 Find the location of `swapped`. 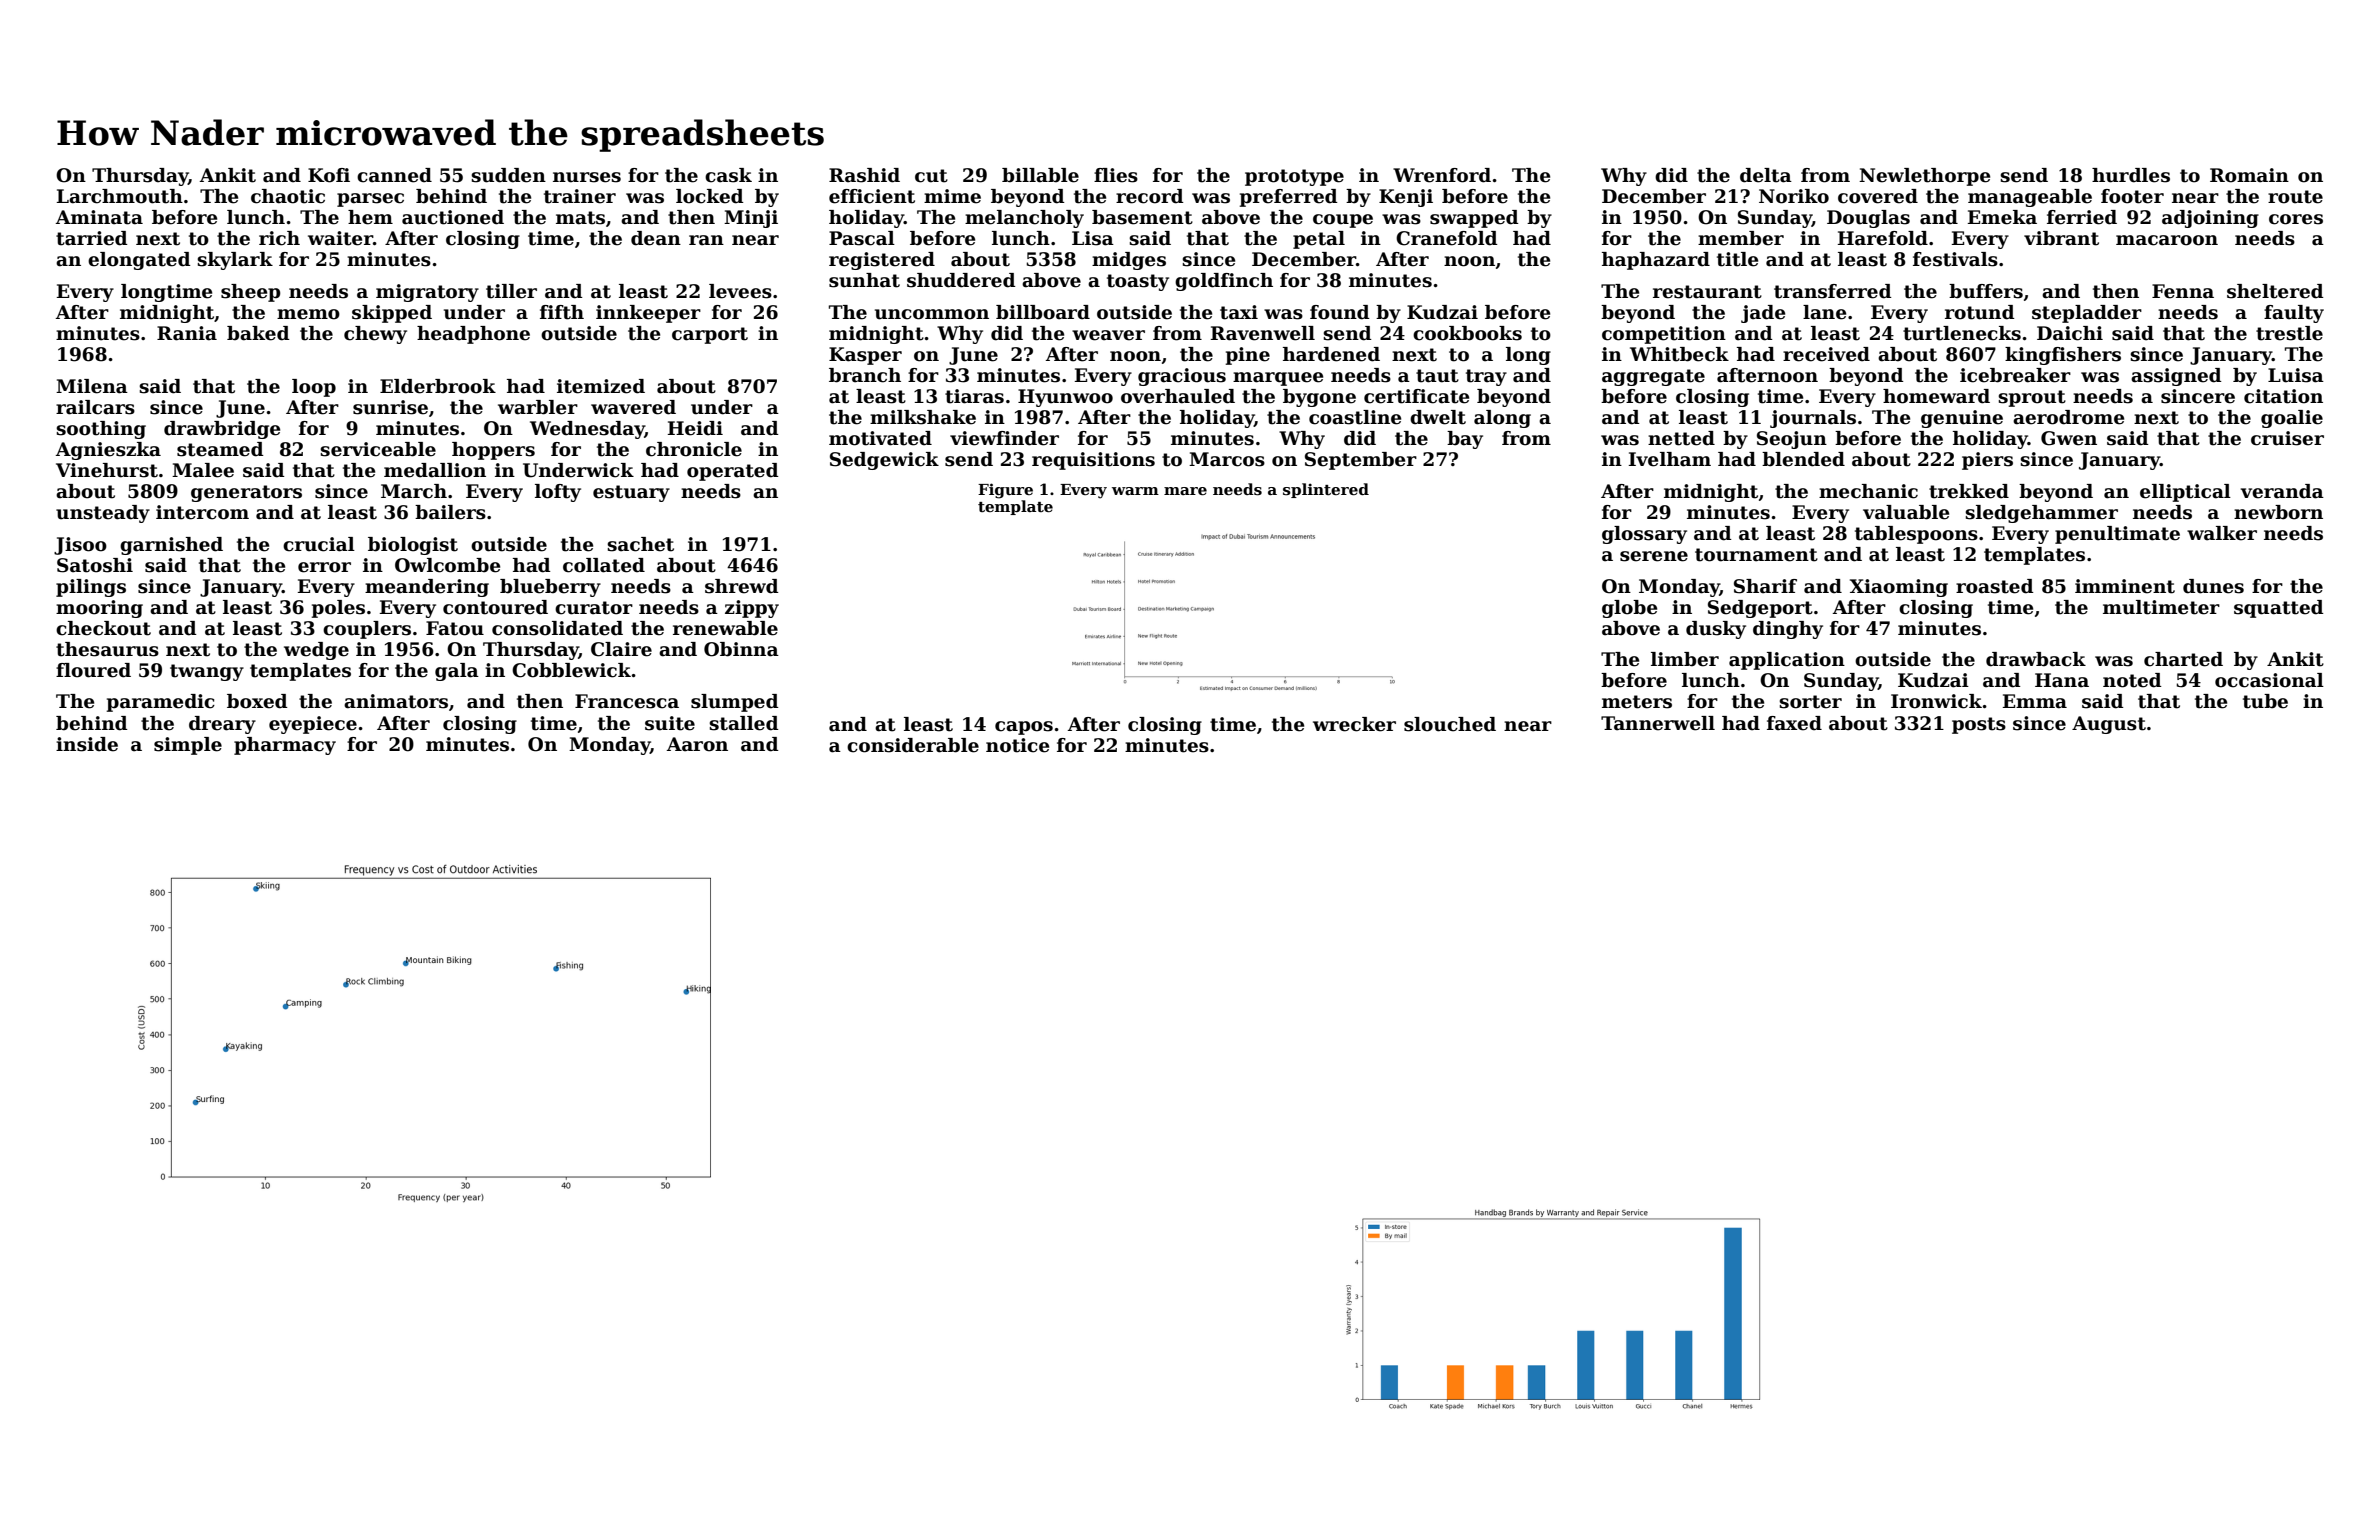

swapped is located at coordinates (1474, 219).
